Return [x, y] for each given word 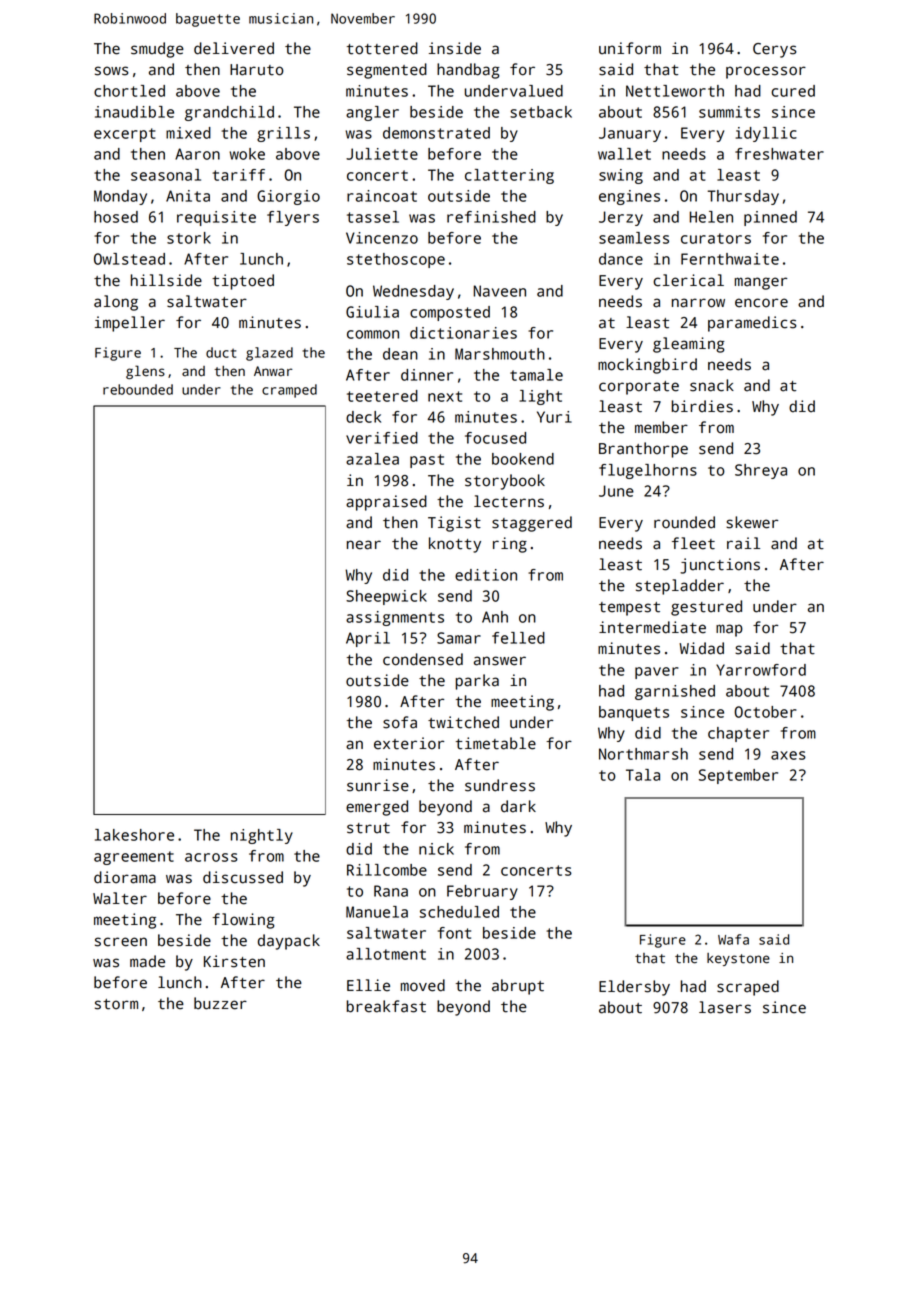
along [116, 303]
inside [455, 48]
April [368, 639]
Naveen [500, 291]
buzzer [220, 1003]
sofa [400, 722]
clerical [688, 280]
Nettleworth [675, 91]
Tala [643, 775]
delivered [234, 48]
